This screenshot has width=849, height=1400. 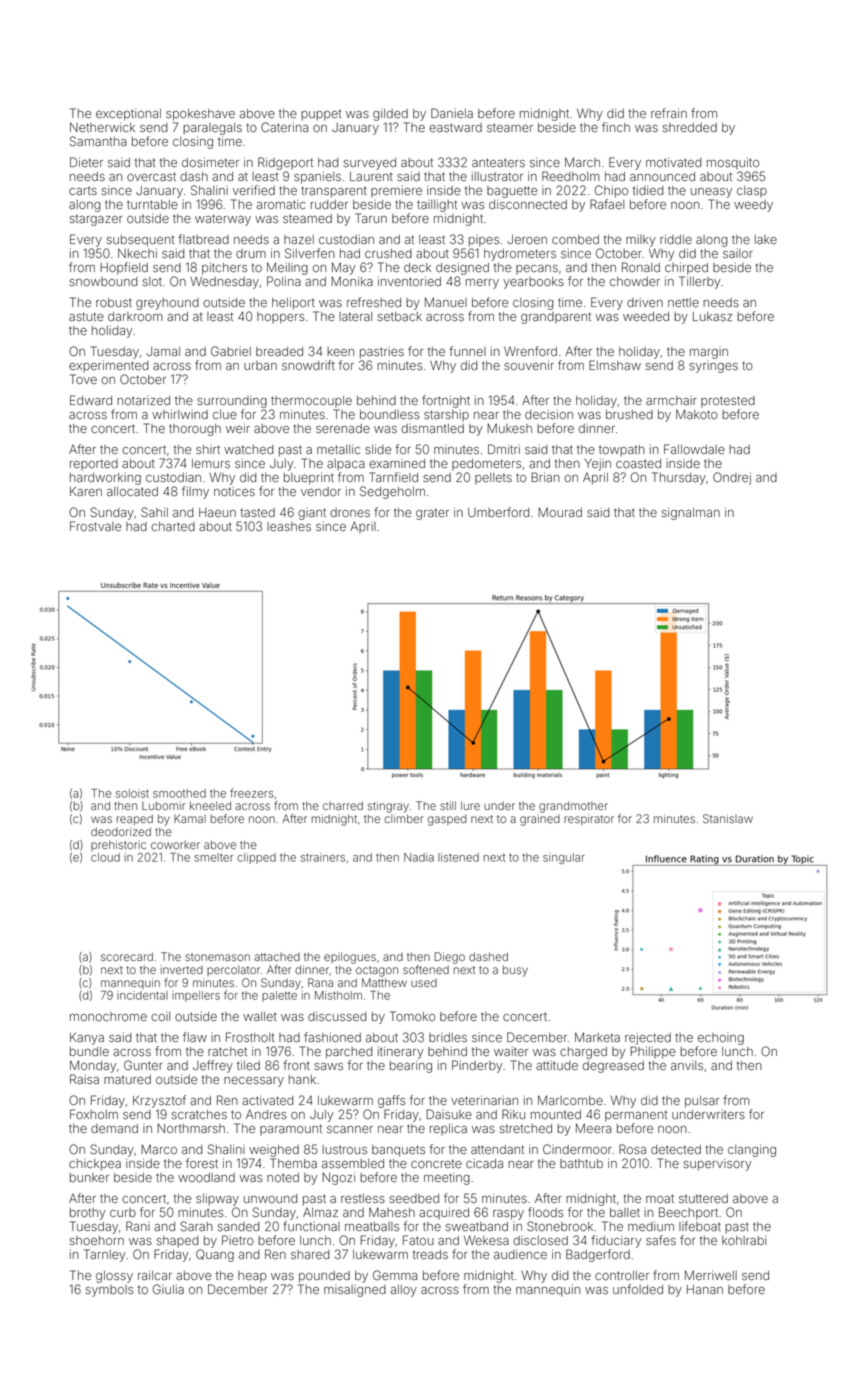 What do you see at coordinates (370, 164) in the screenshot?
I see `surveyed` at bounding box center [370, 164].
